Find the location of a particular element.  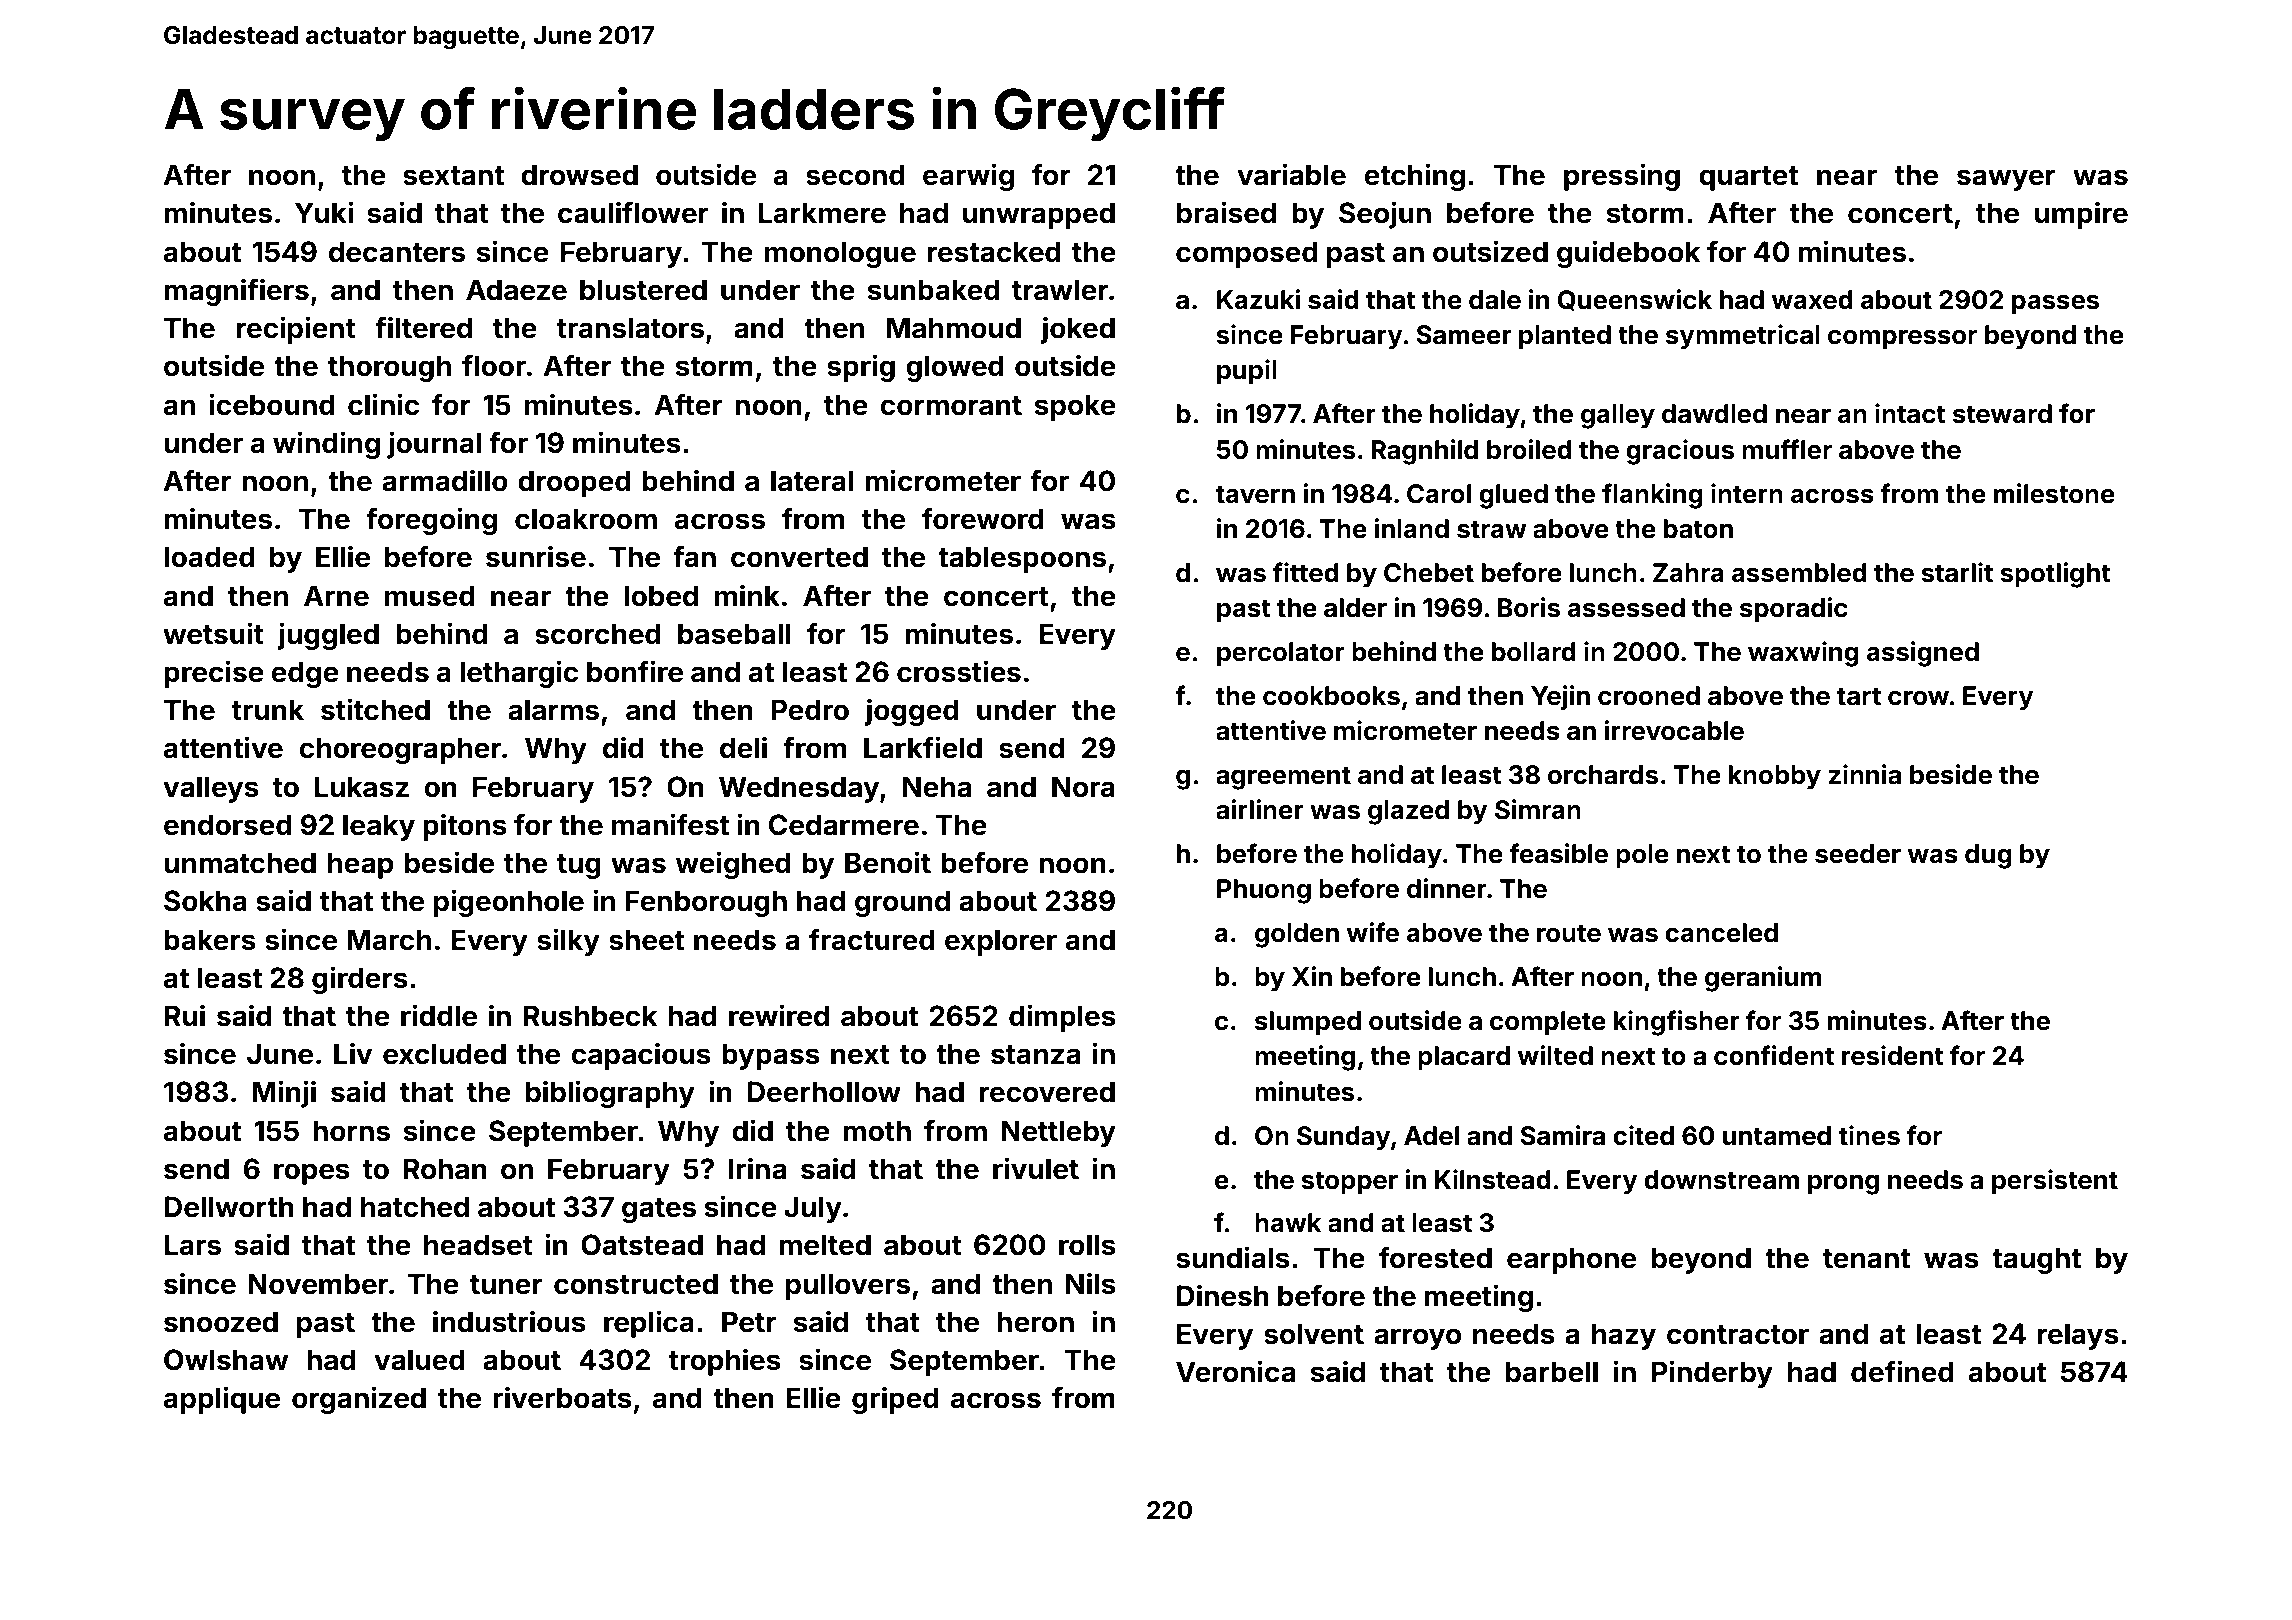

loaded is located at coordinates (209, 557).
